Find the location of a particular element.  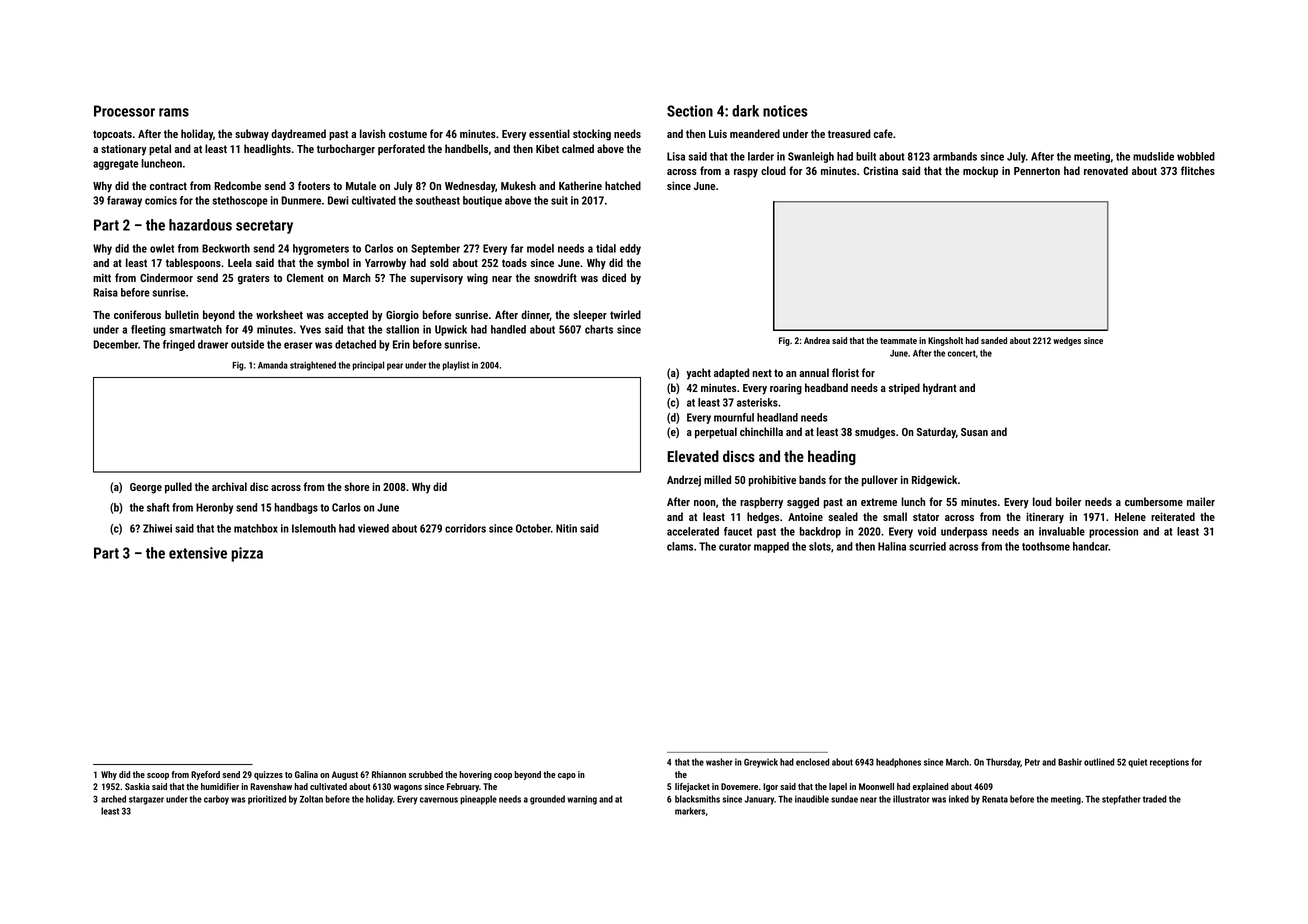

January is located at coordinates (759, 800).
